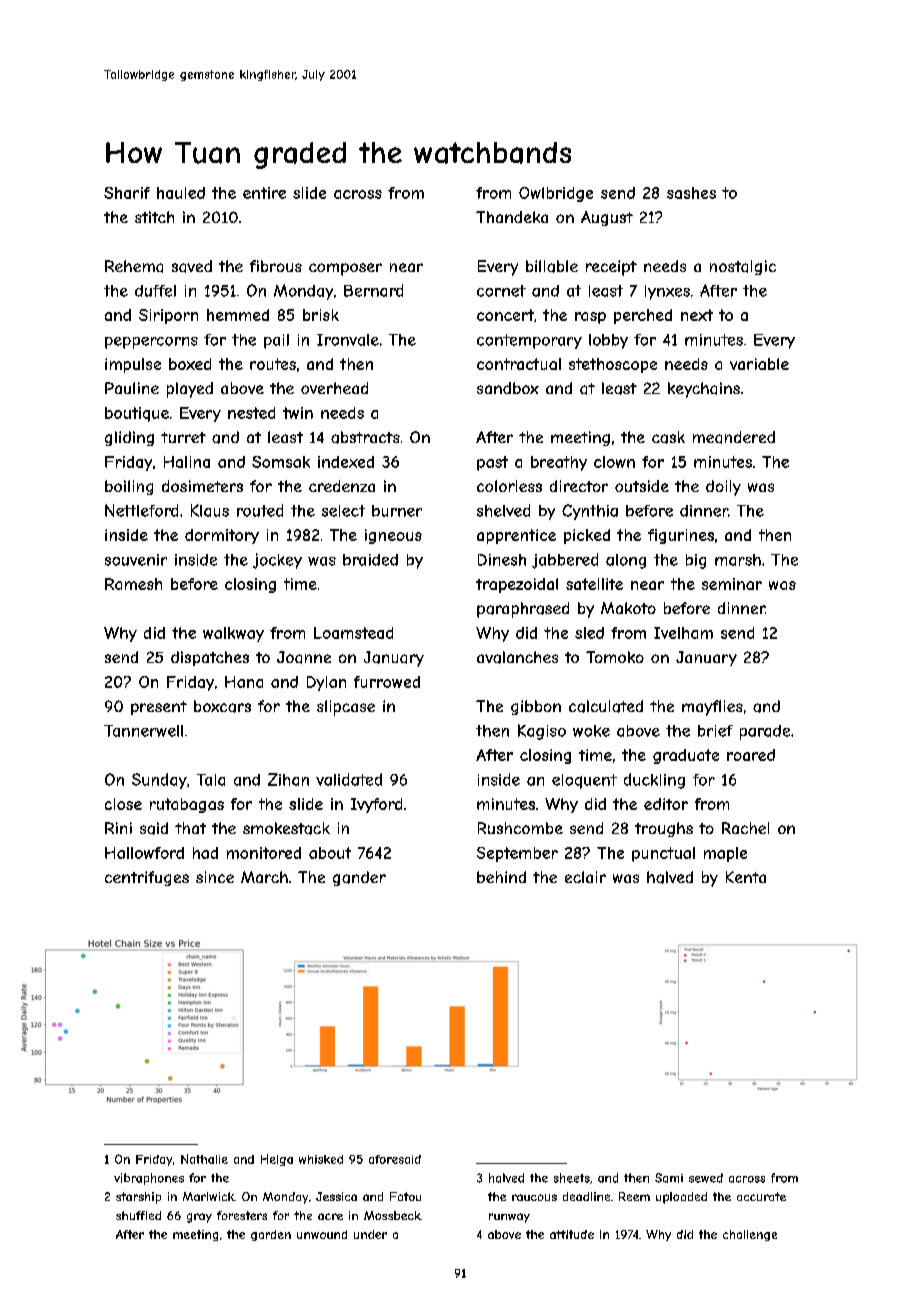  I want to click on sandbox, so click(508, 388).
